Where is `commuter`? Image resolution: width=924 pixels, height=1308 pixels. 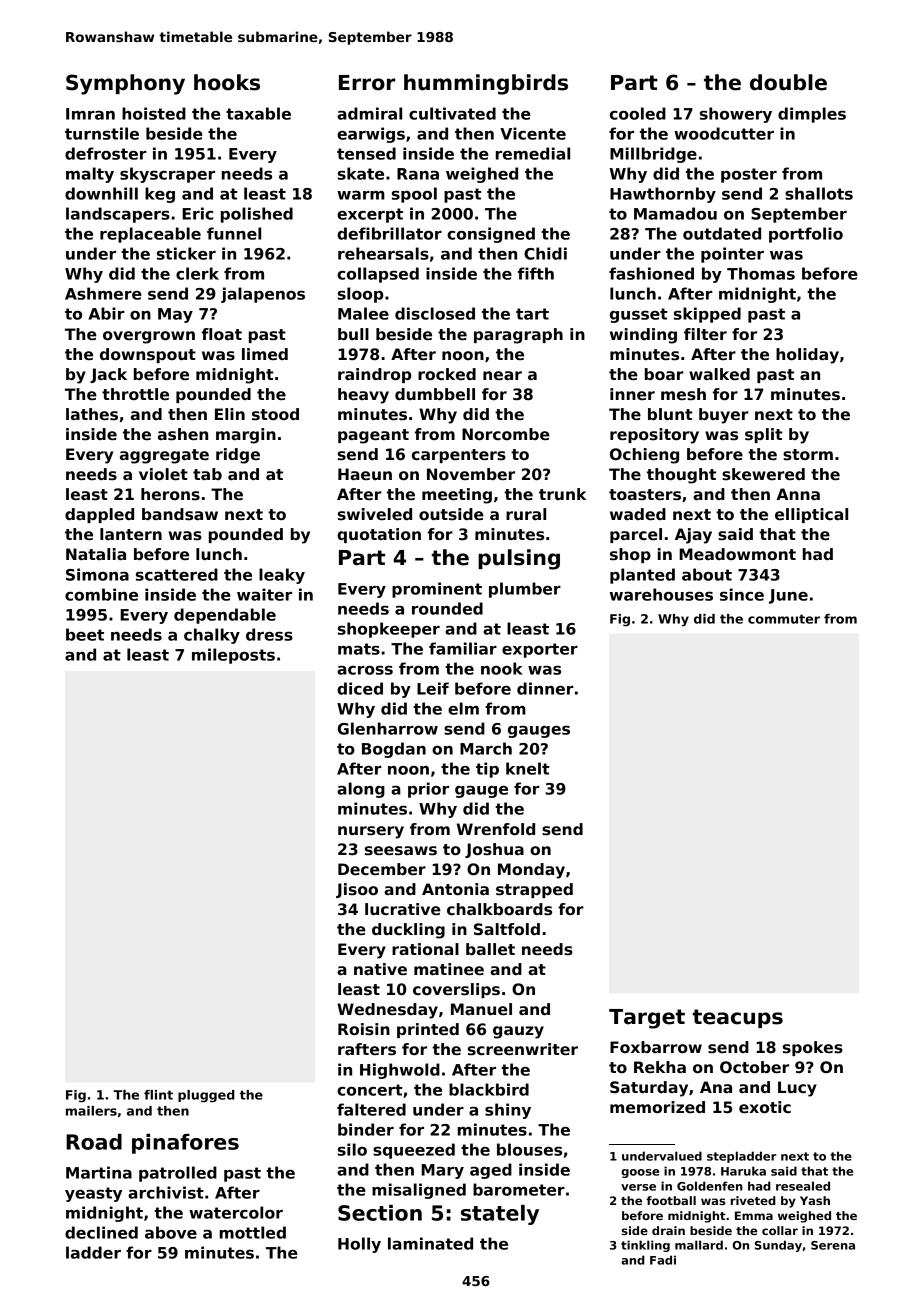
commuter is located at coordinates (784, 619).
